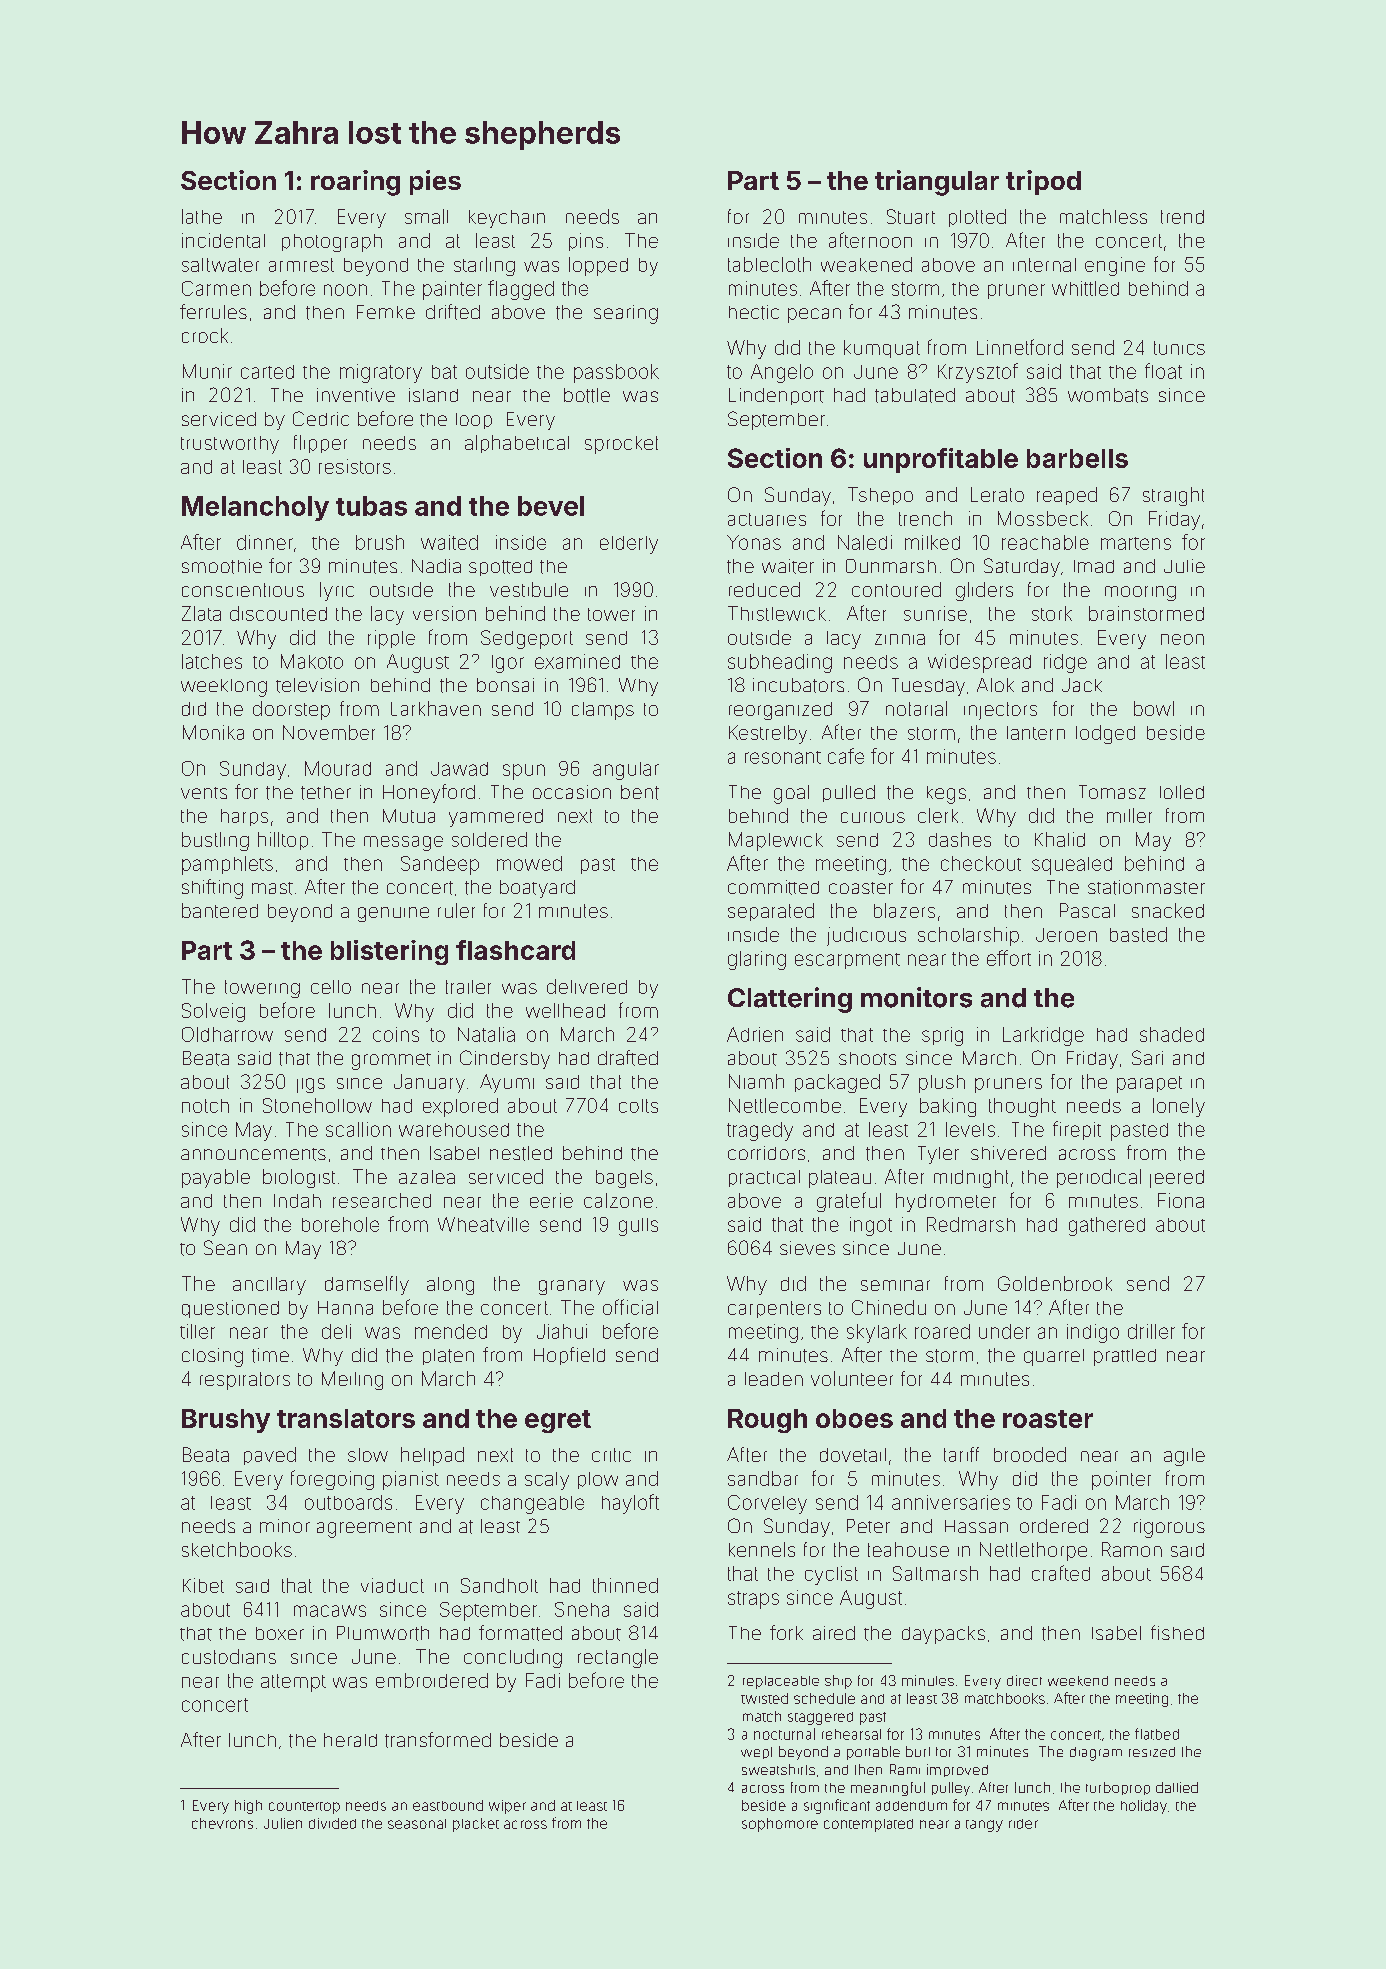 This screenshot has width=1386, height=1969. What do you see at coordinates (756, 1753) in the screenshot?
I see `wept` at bounding box center [756, 1753].
